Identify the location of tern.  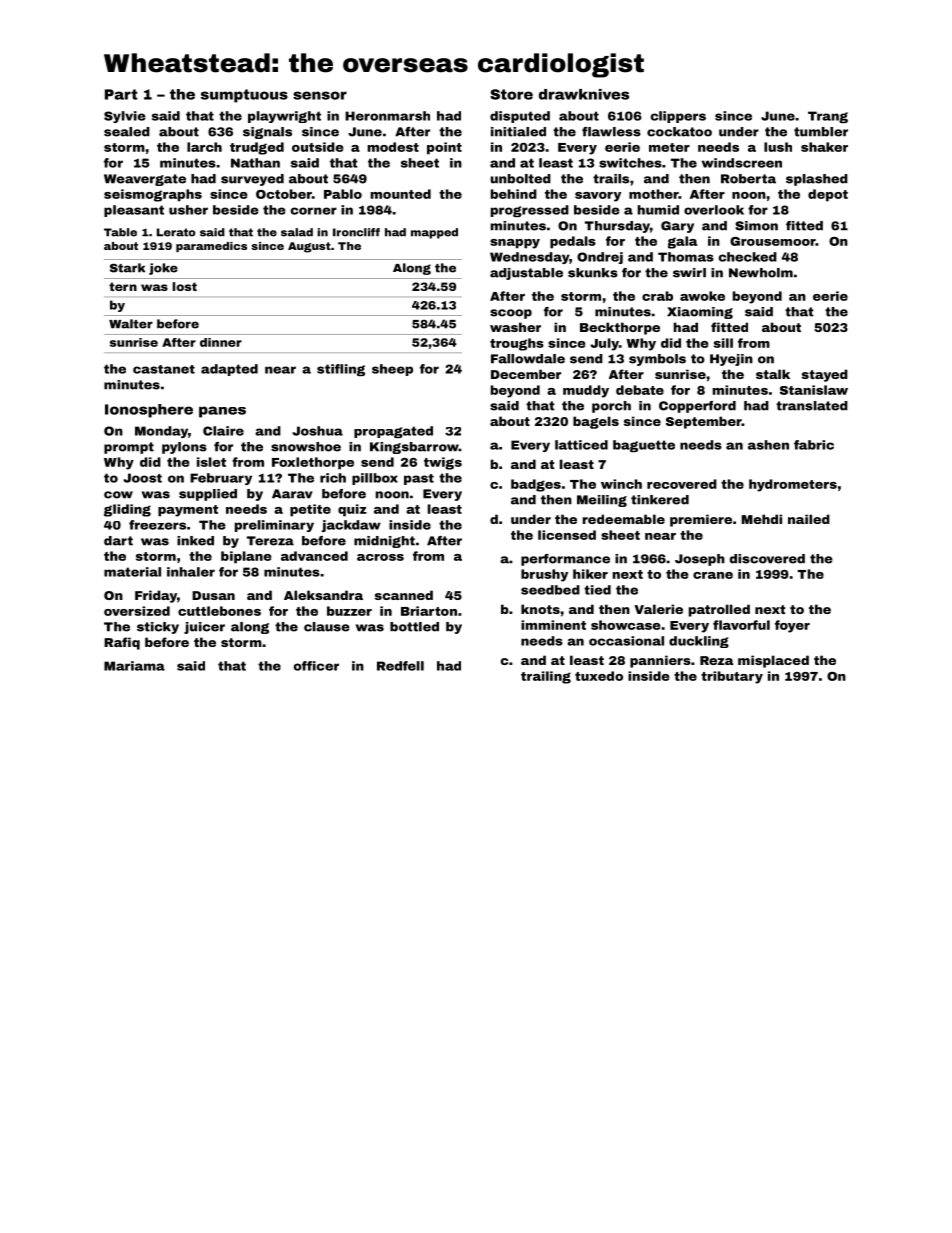
(123, 286).
